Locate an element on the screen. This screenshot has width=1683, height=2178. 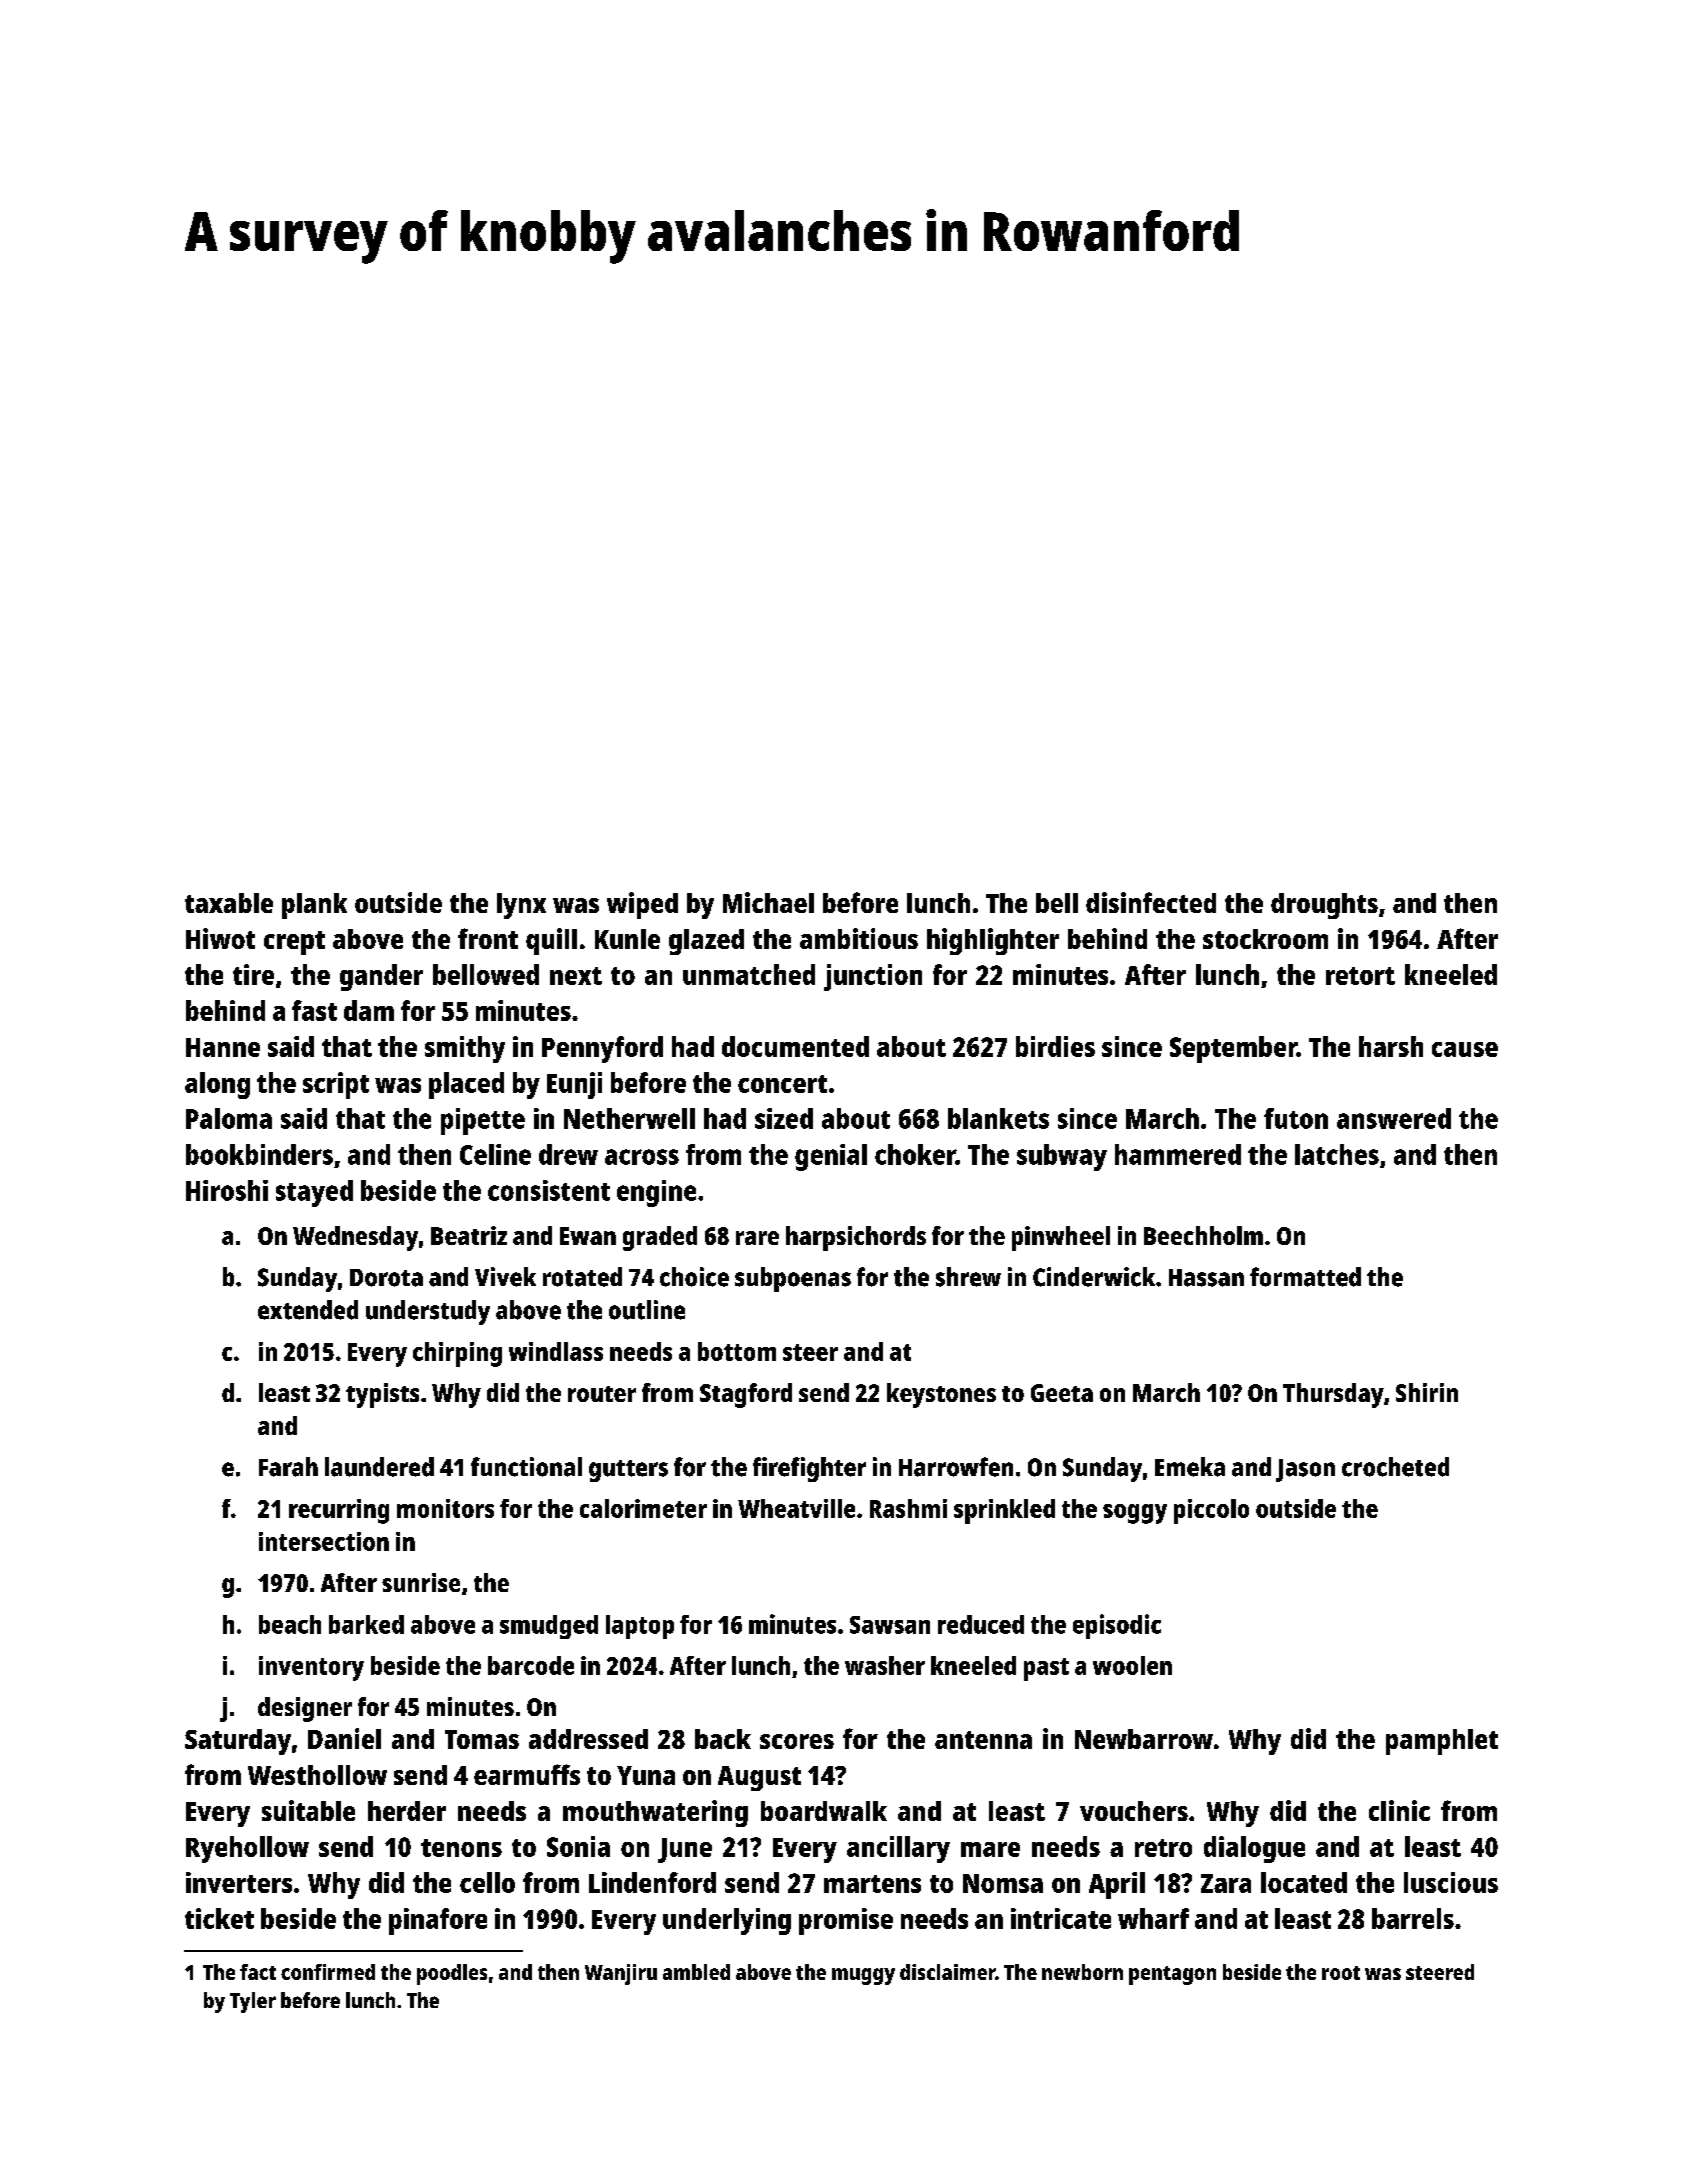
beach is located at coordinates (290, 1624).
